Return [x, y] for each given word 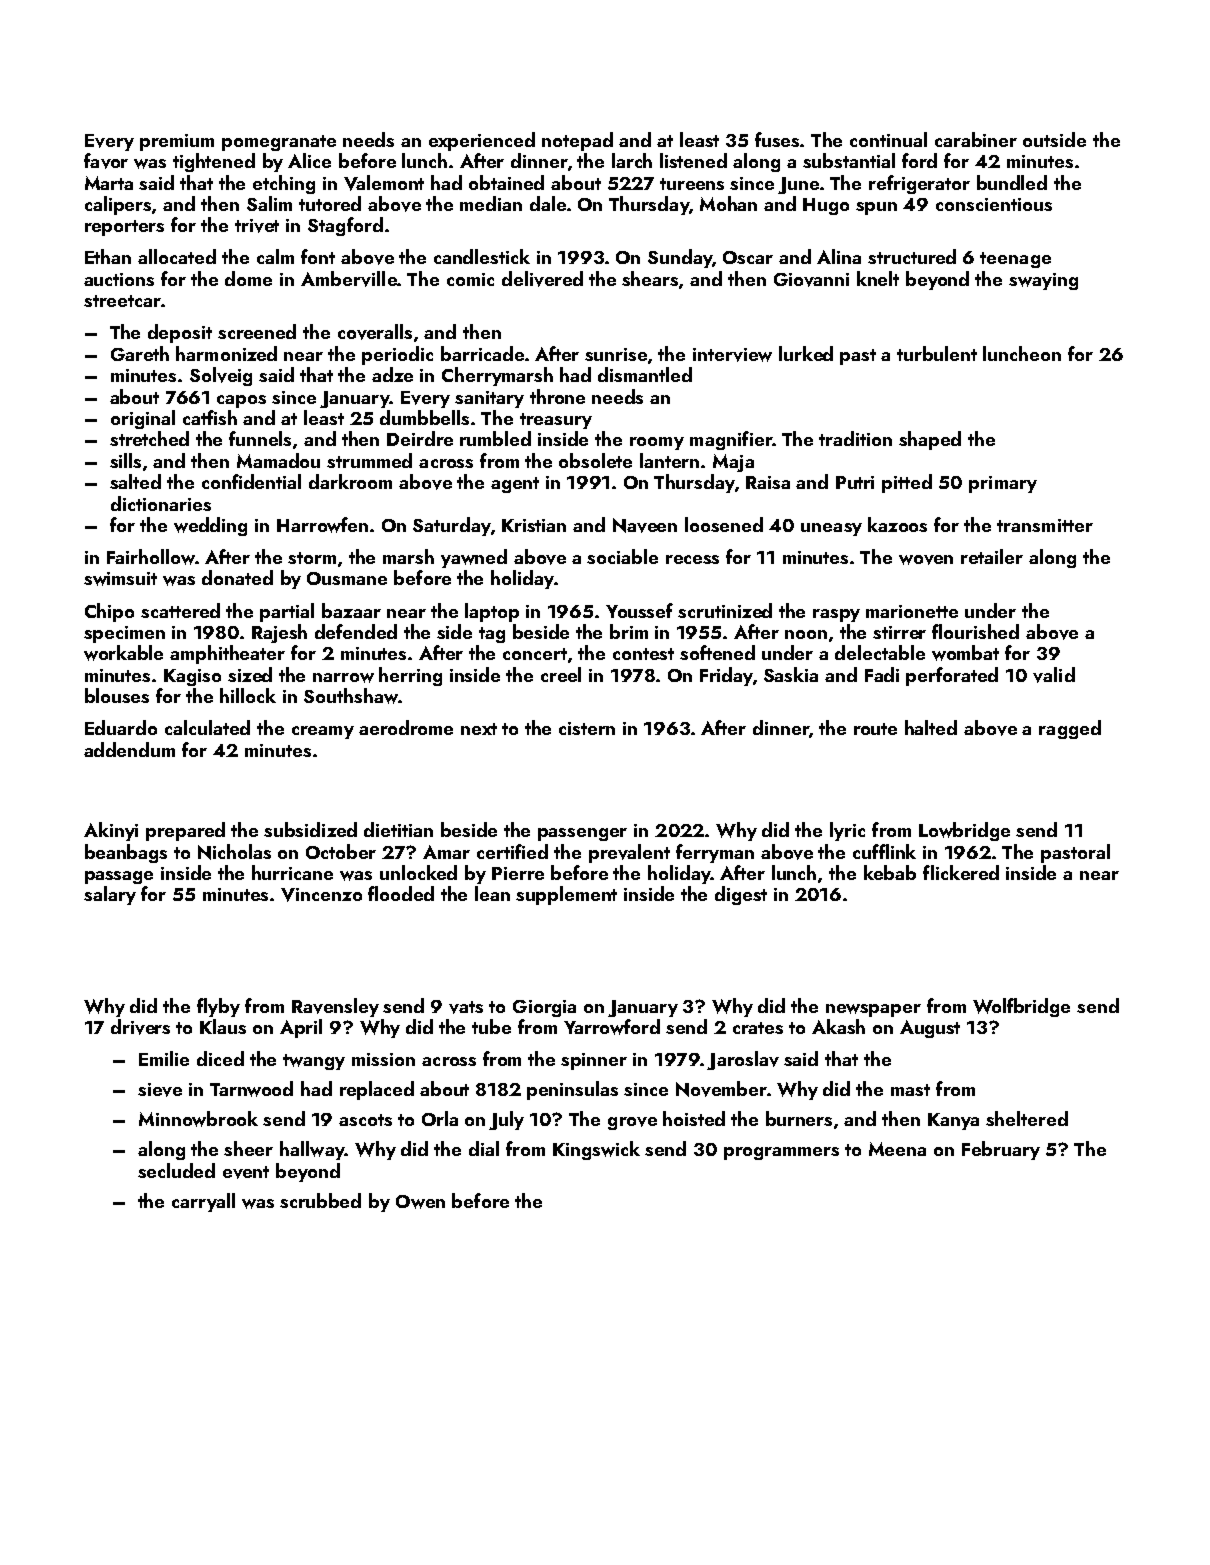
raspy [836, 615]
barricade [482, 353]
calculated [207, 727]
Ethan [108, 256]
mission [383, 1059]
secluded [176, 1170]
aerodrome [406, 727]
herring [410, 676]
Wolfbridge [1021, 1007]
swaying [1043, 281]
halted [931, 727]
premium [177, 142]
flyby [218, 1007]
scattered [180, 610]
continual [888, 139]
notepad [577, 141]
